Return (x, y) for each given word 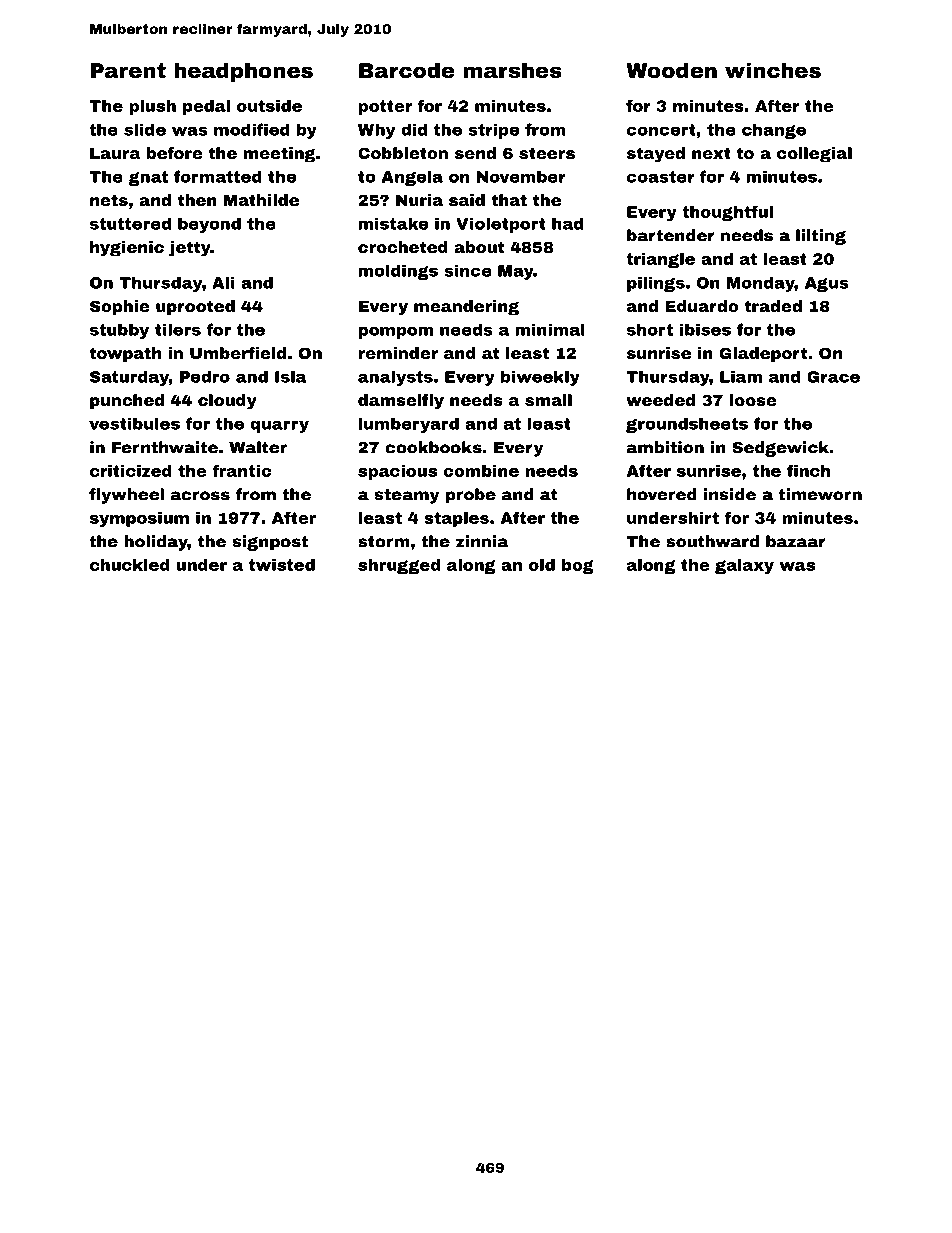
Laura (115, 153)
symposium (139, 519)
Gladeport (763, 354)
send (475, 153)
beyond (209, 225)
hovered (662, 494)
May (516, 272)
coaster (661, 177)
